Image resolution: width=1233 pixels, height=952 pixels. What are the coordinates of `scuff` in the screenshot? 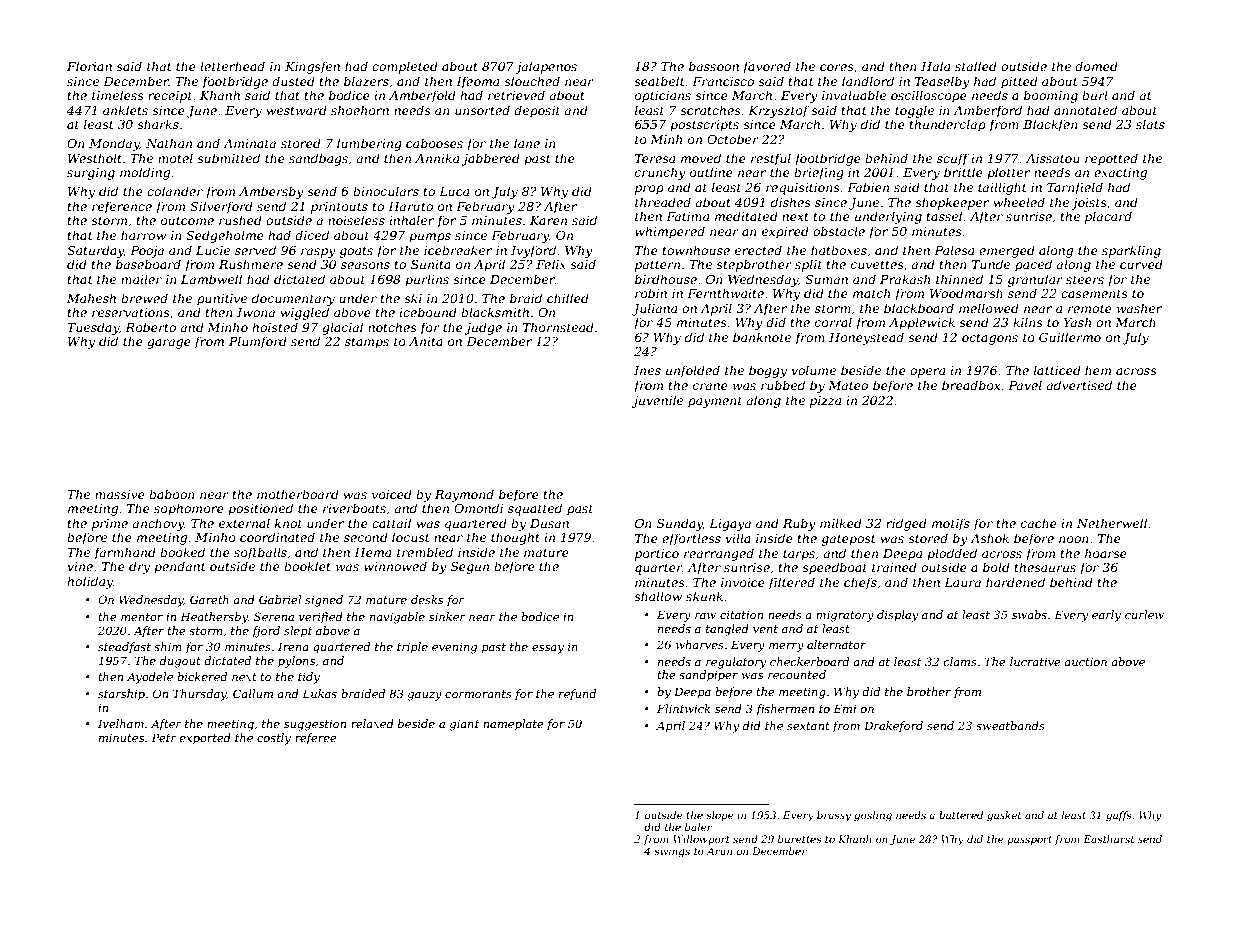 It's located at (953, 159).
